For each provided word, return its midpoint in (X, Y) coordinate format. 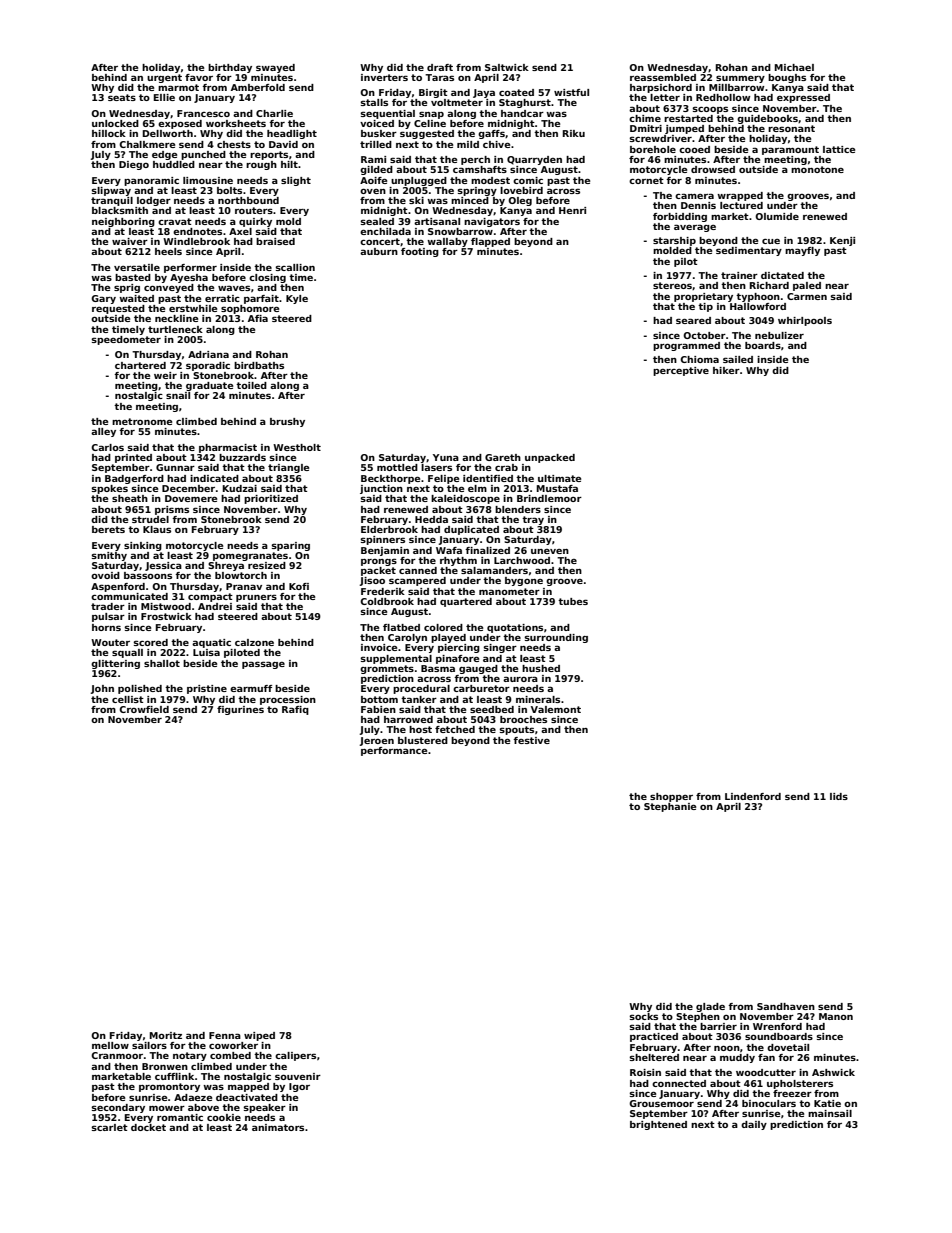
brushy (287, 422)
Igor (299, 1087)
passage (263, 665)
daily (754, 1125)
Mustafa (557, 488)
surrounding (556, 638)
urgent (164, 78)
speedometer (126, 340)
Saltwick (507, 67)
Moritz (166, 1035)
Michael (794, 67)
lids (839, 796)
